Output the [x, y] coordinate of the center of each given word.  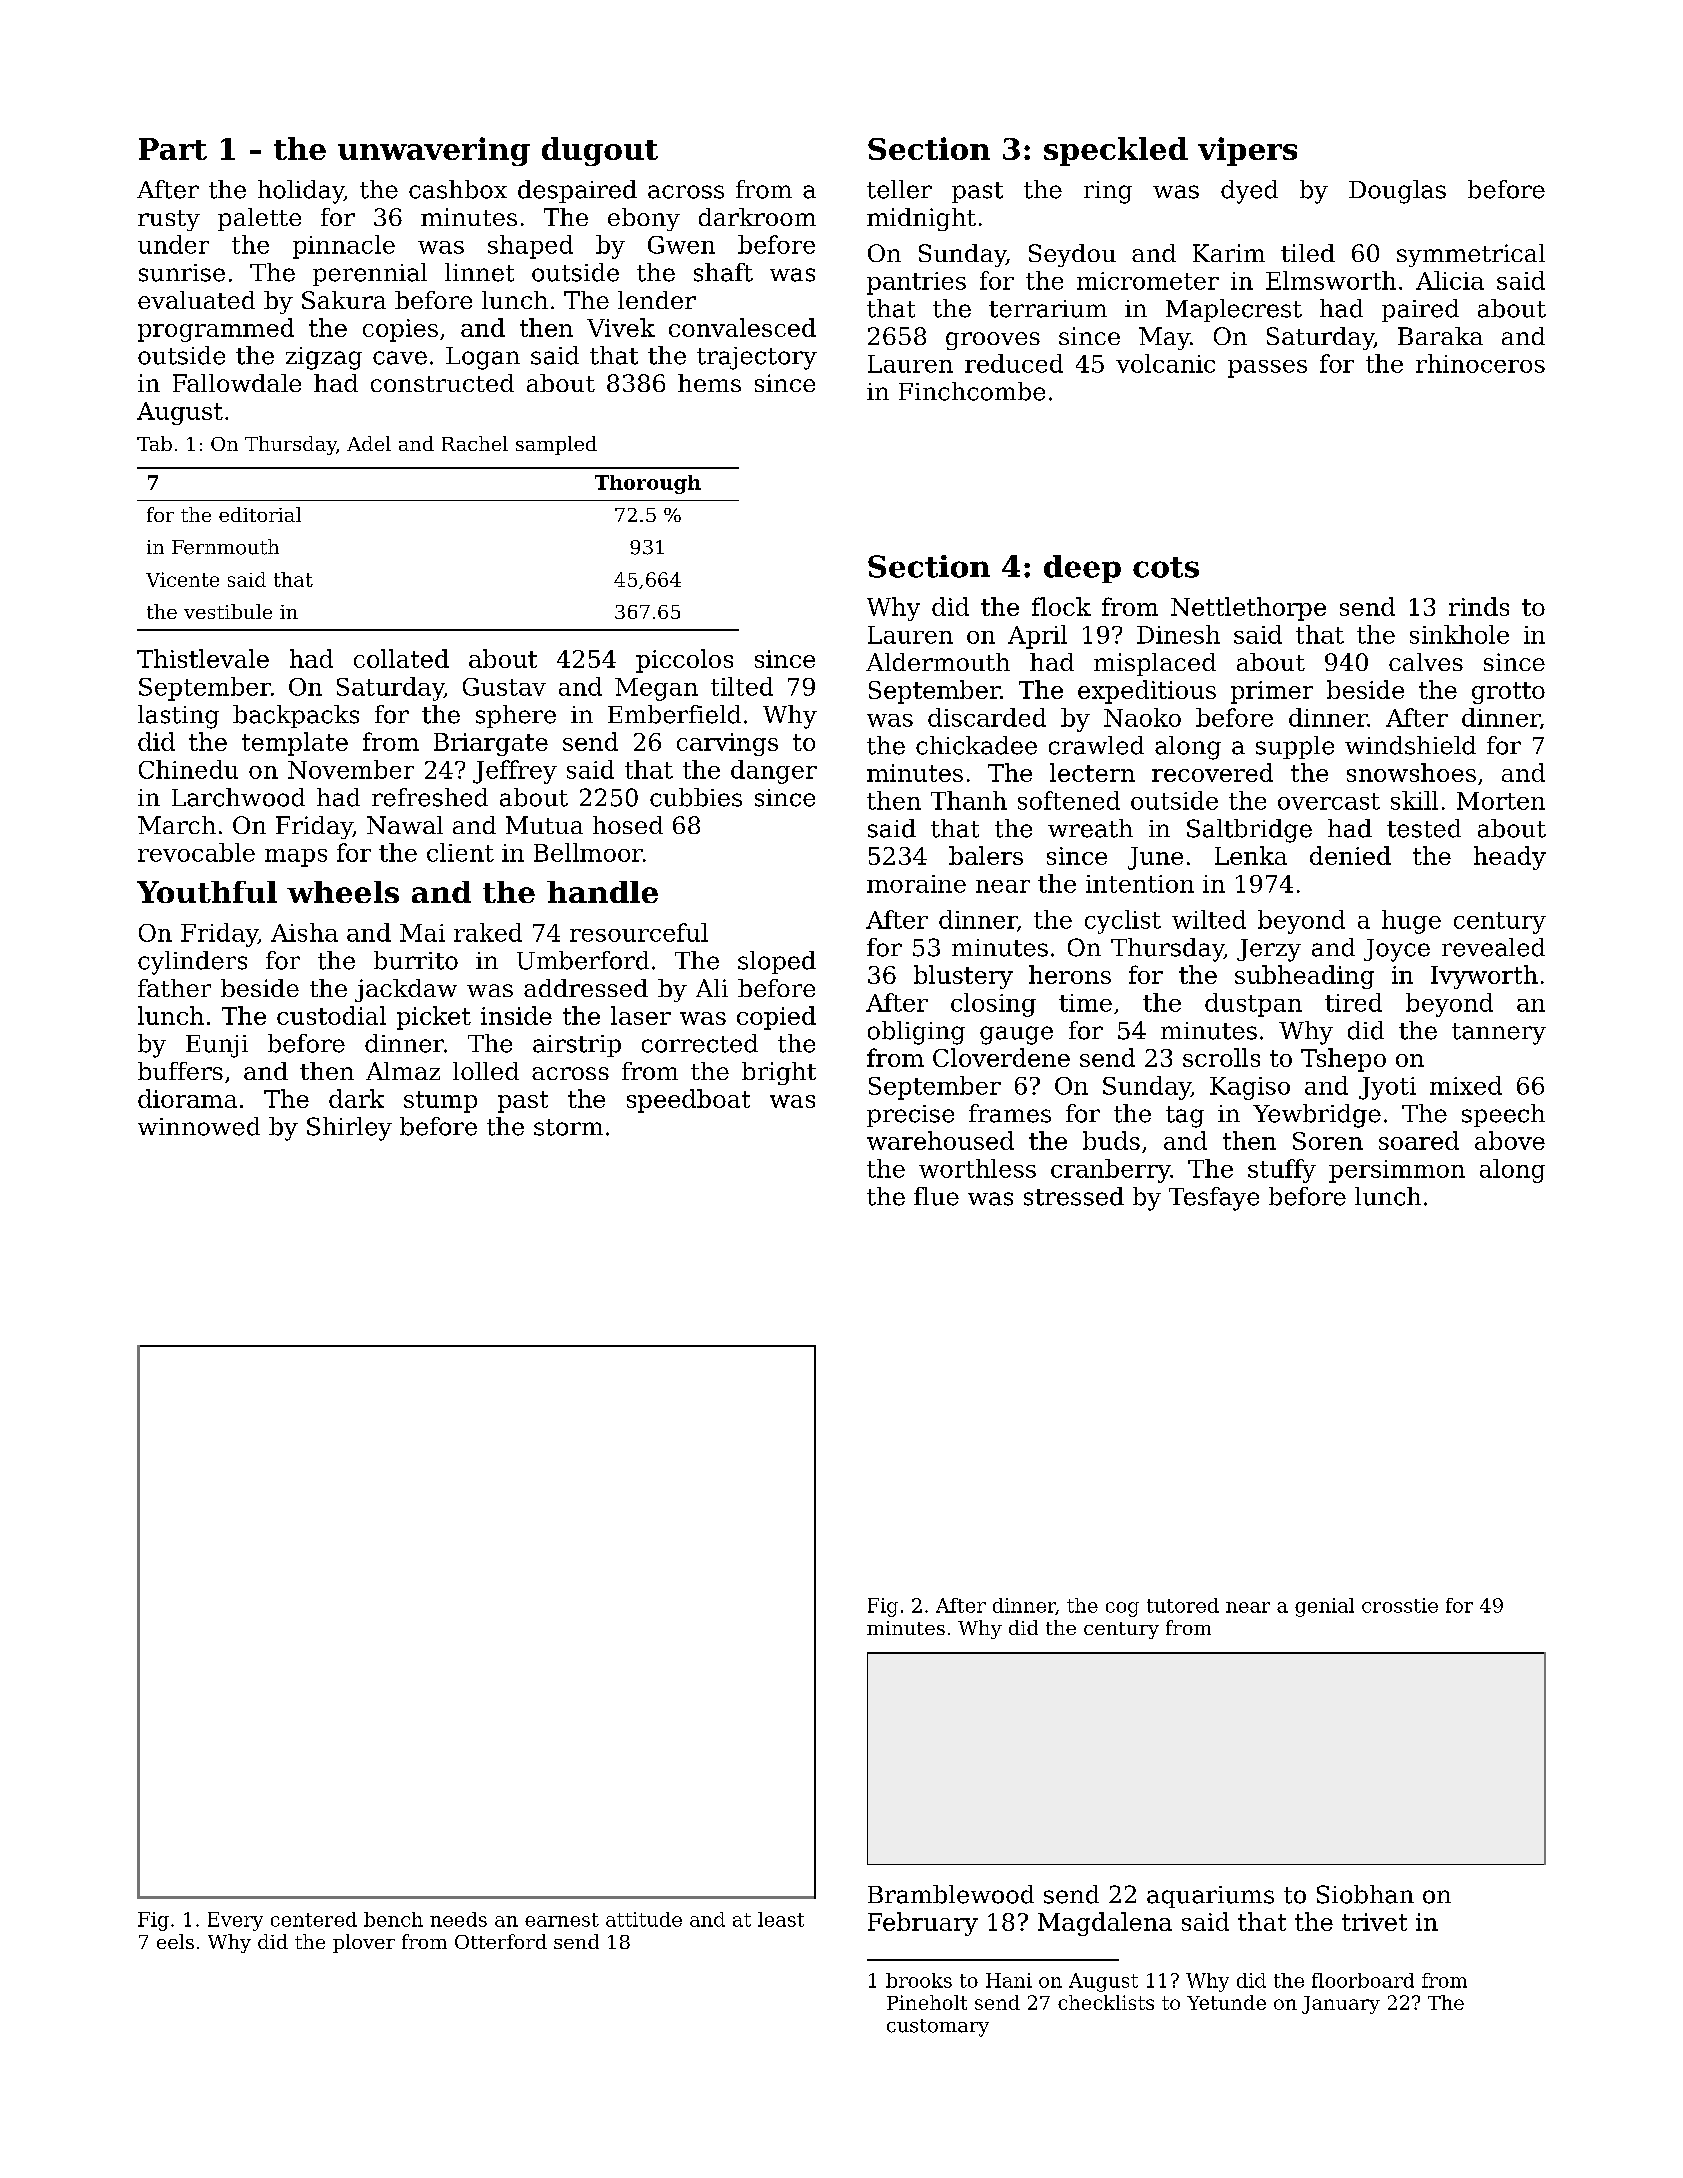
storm [568, 1127]
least [781, 1919]
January [1341, 2005]
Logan [483, 358]
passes [1267, 369]
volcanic [1165, 363]
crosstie [1400, 1605]
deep [1082, 569]
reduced [1014, 363]
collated [401, 658]
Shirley [349, 1129]
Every [235, 1921]
